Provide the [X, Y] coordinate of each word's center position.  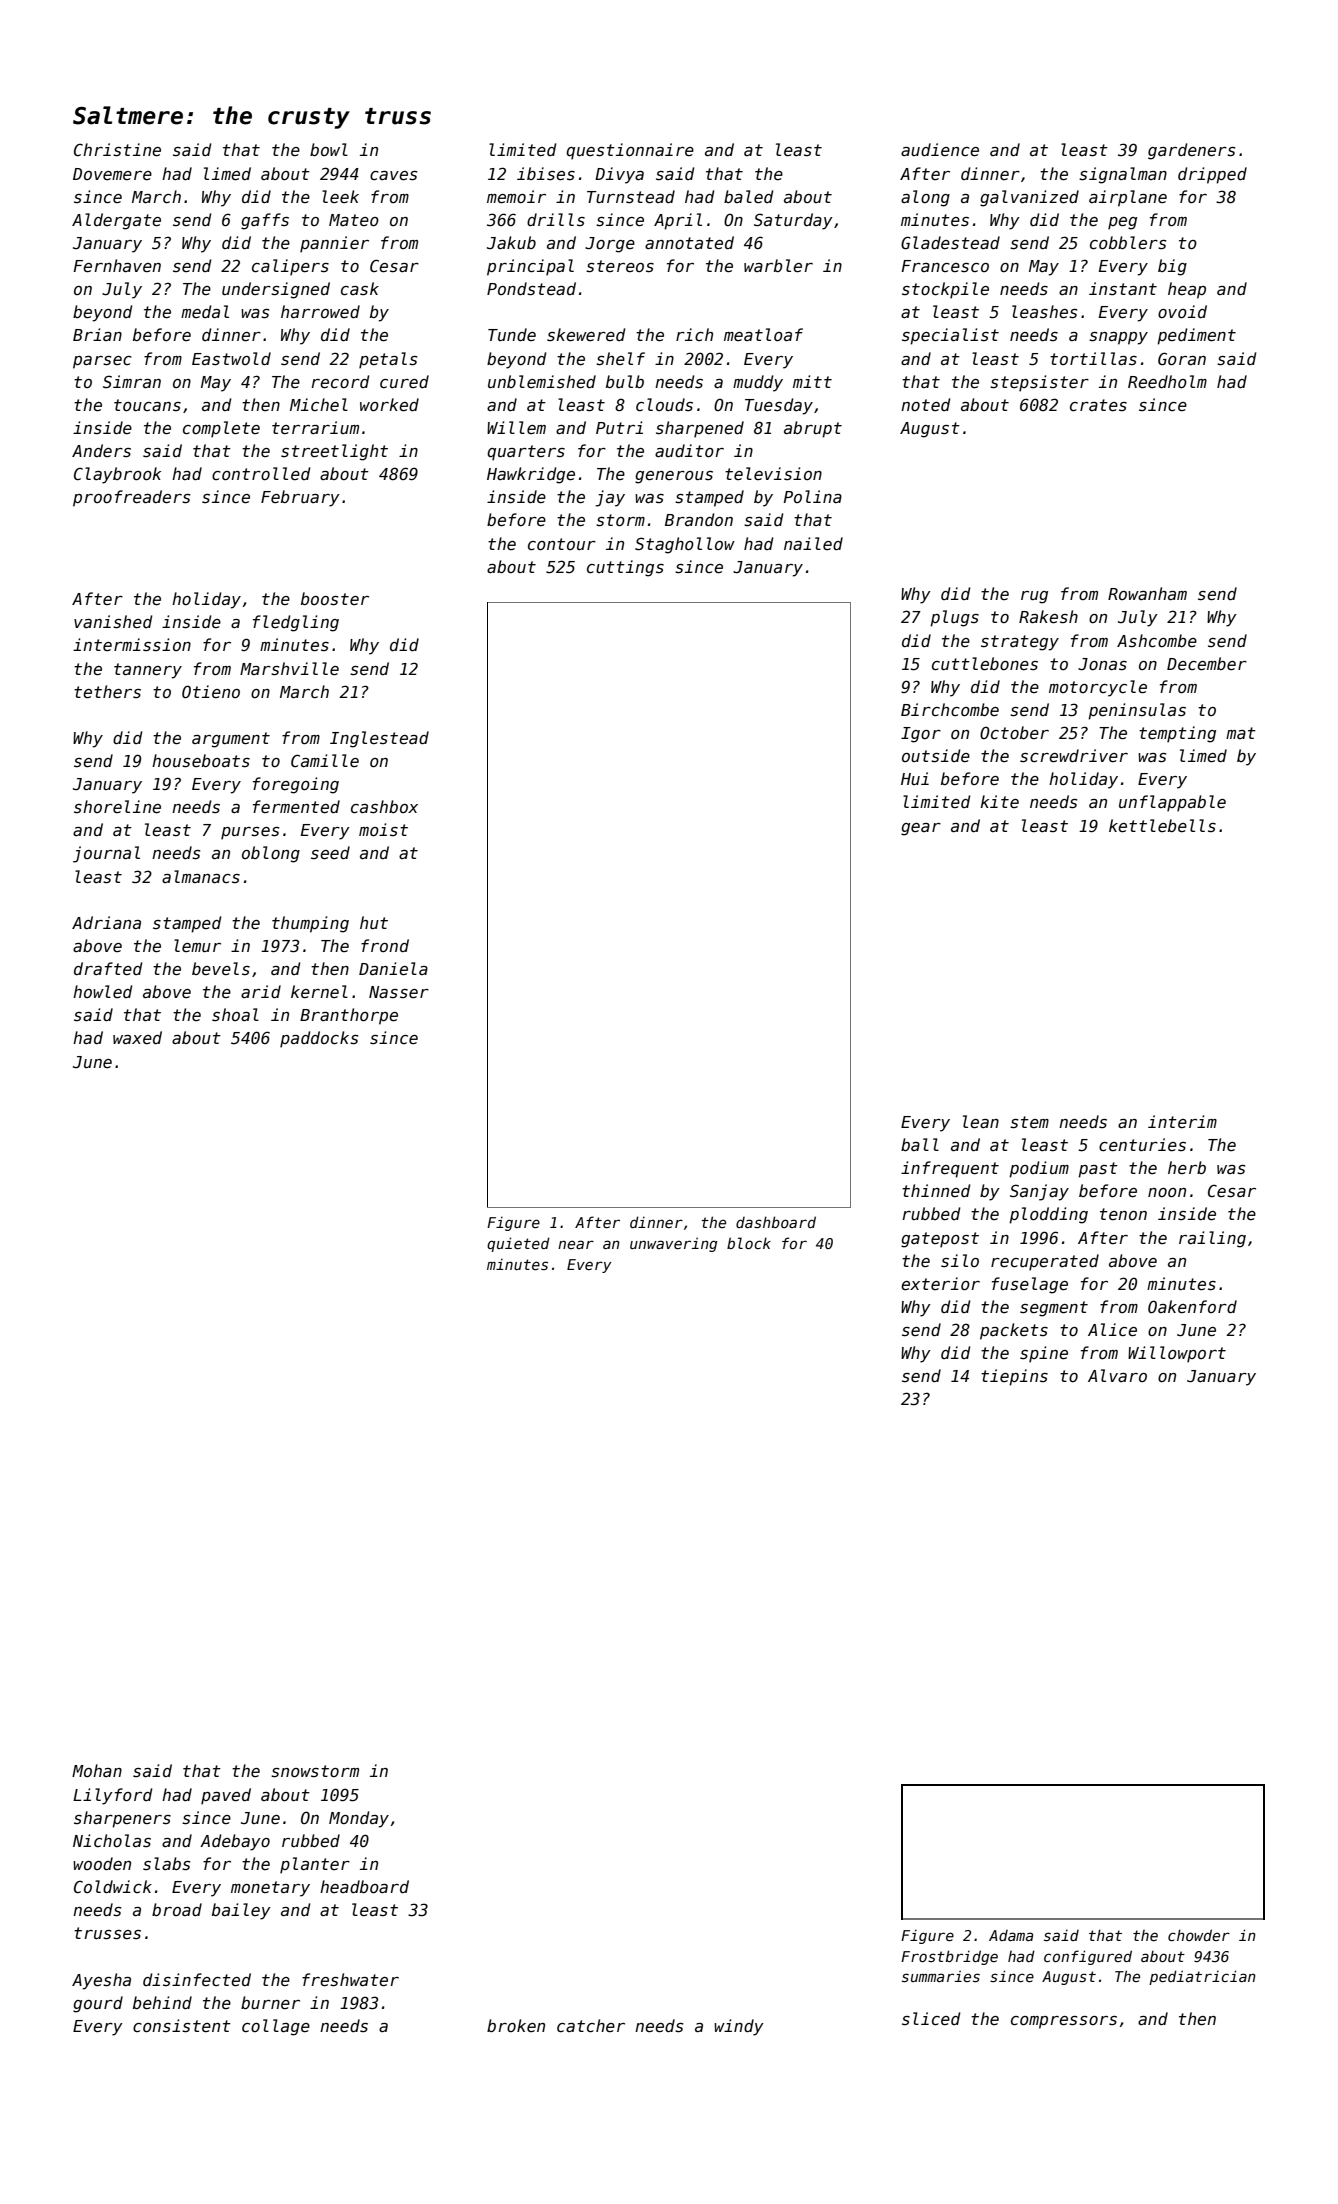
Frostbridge [949, 1957]
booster [335, 599]
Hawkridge [531, 475]
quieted [518, 1244]
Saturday [793, 221]
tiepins [1014, 1377]
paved [226, 1796]
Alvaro [1117, 1375]
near [576, 1244]
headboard [364, 1886]
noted [925, 404]
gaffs [265, 221]
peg [1122, 223]
